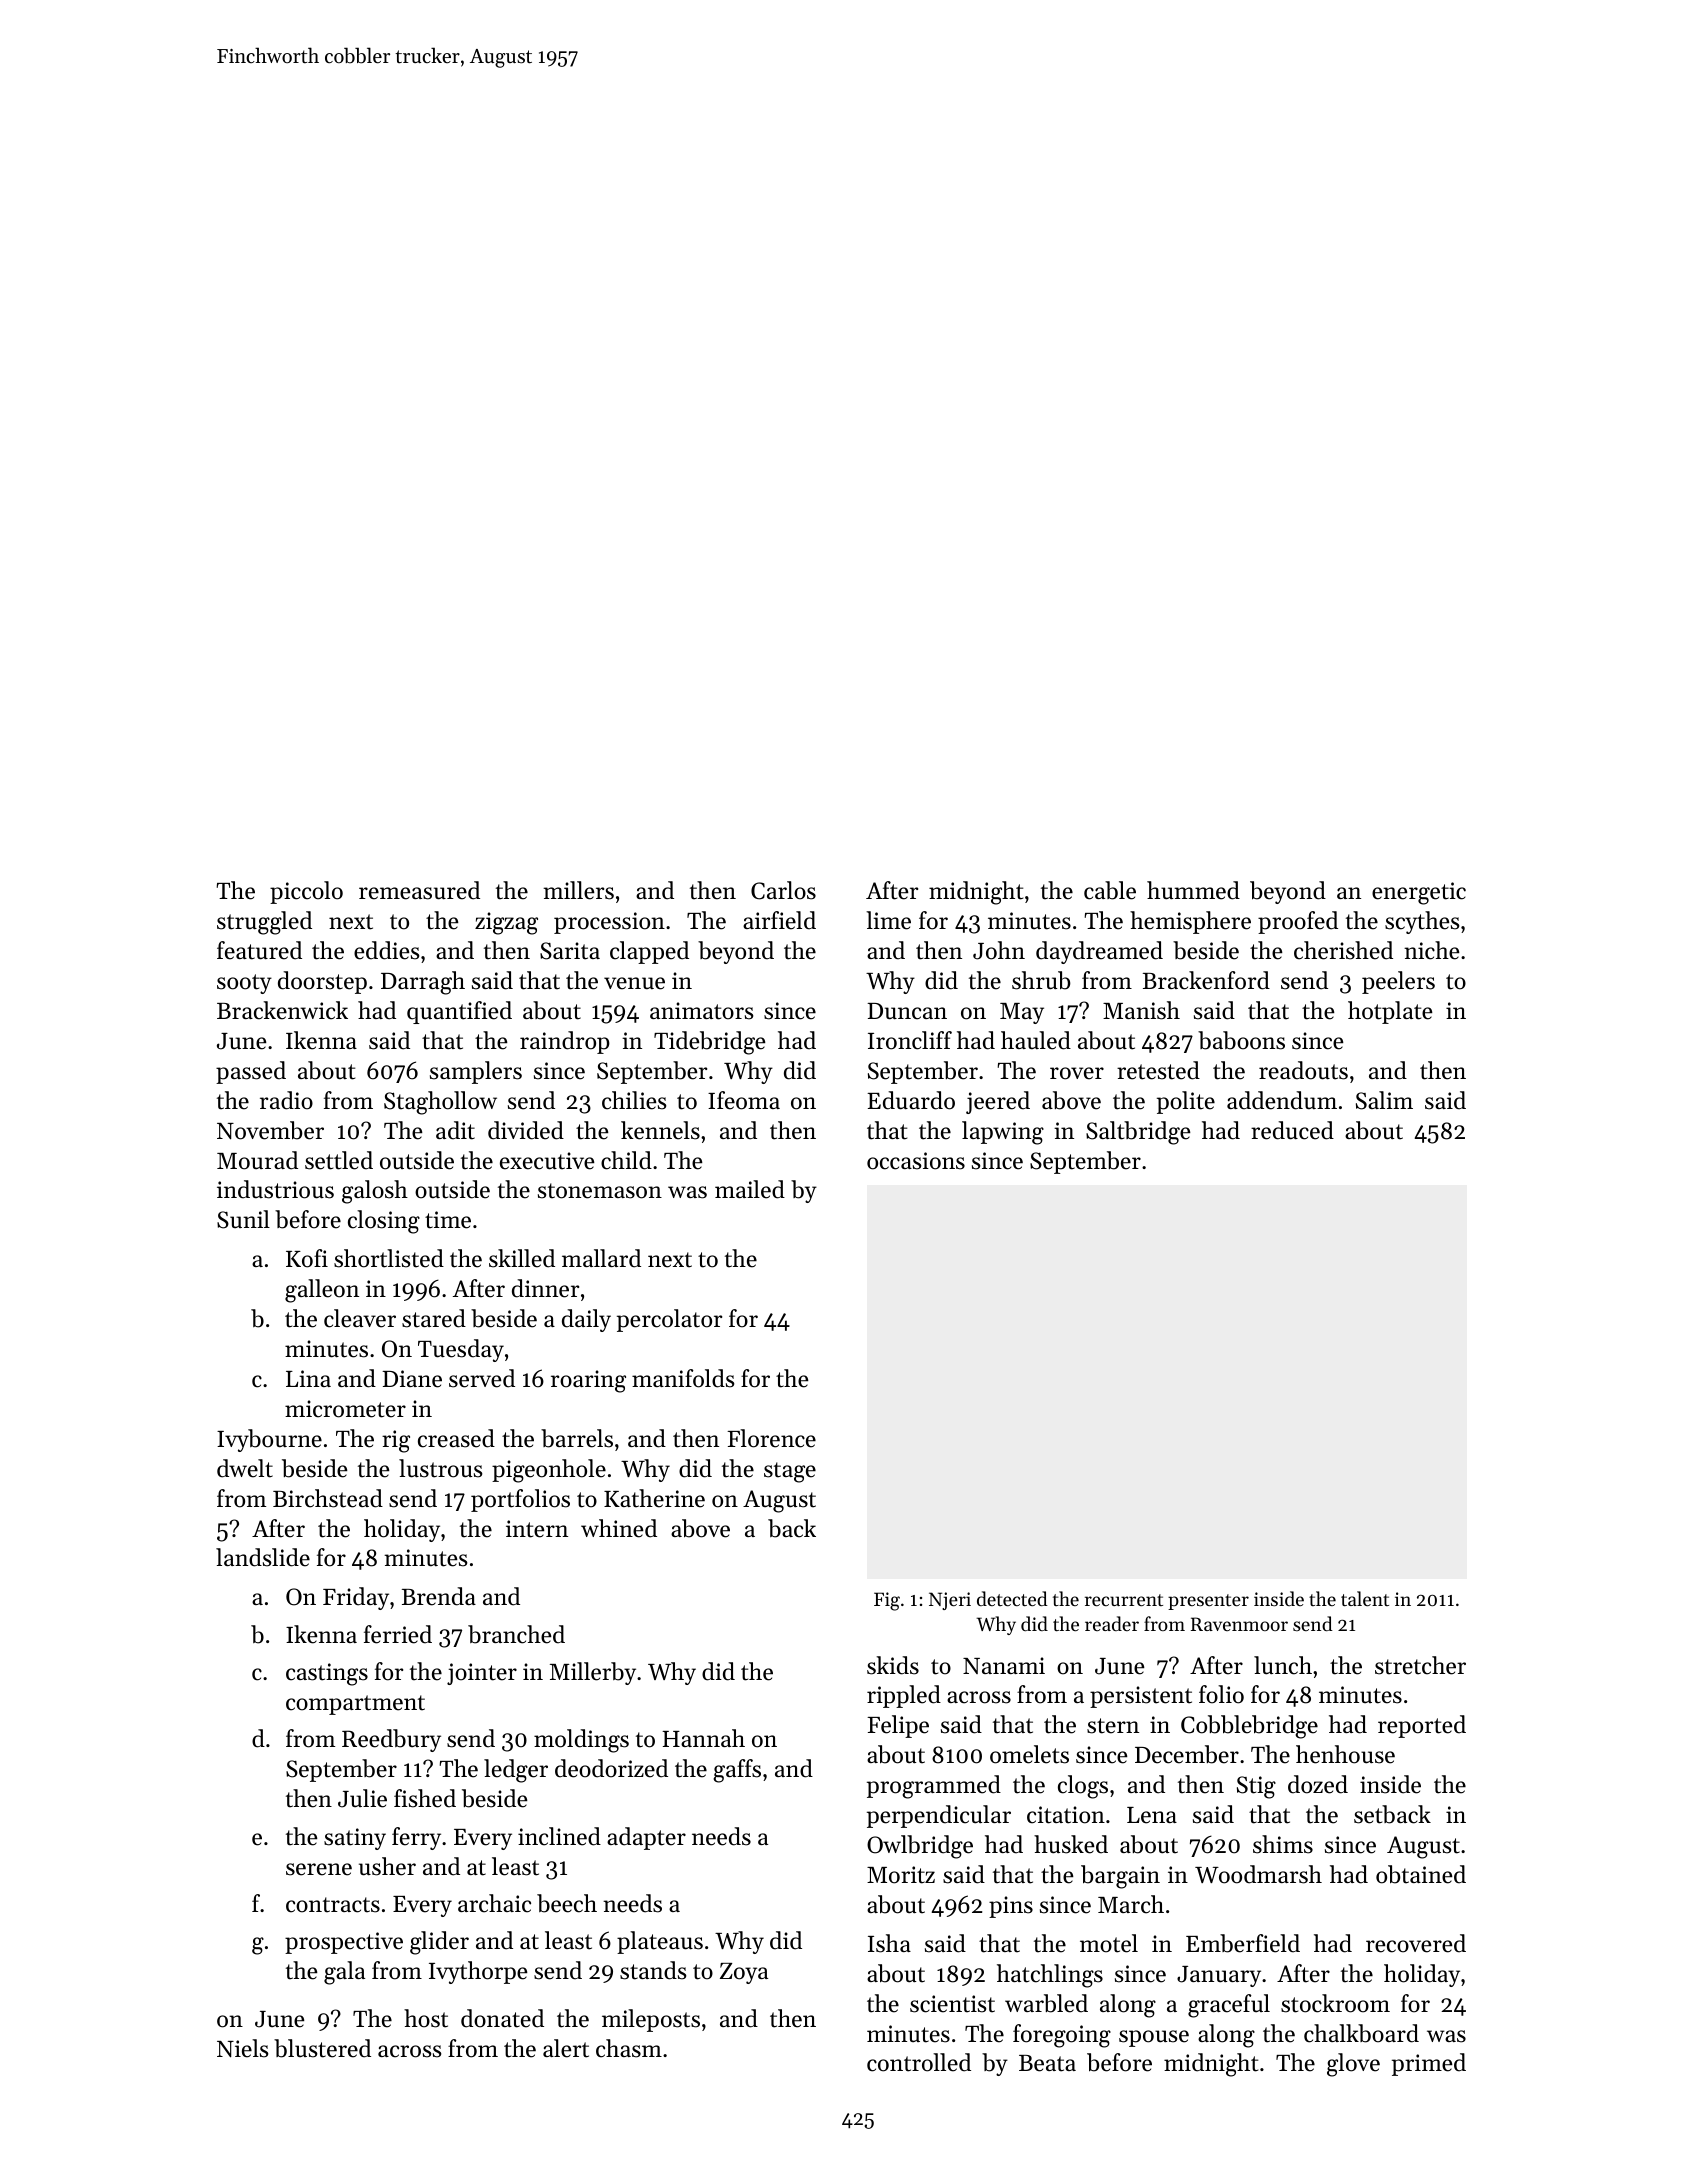 Image resolution: width=1683 pixels, height=2178 pixels. I want to click on Brenda, so click(439, 1596).
